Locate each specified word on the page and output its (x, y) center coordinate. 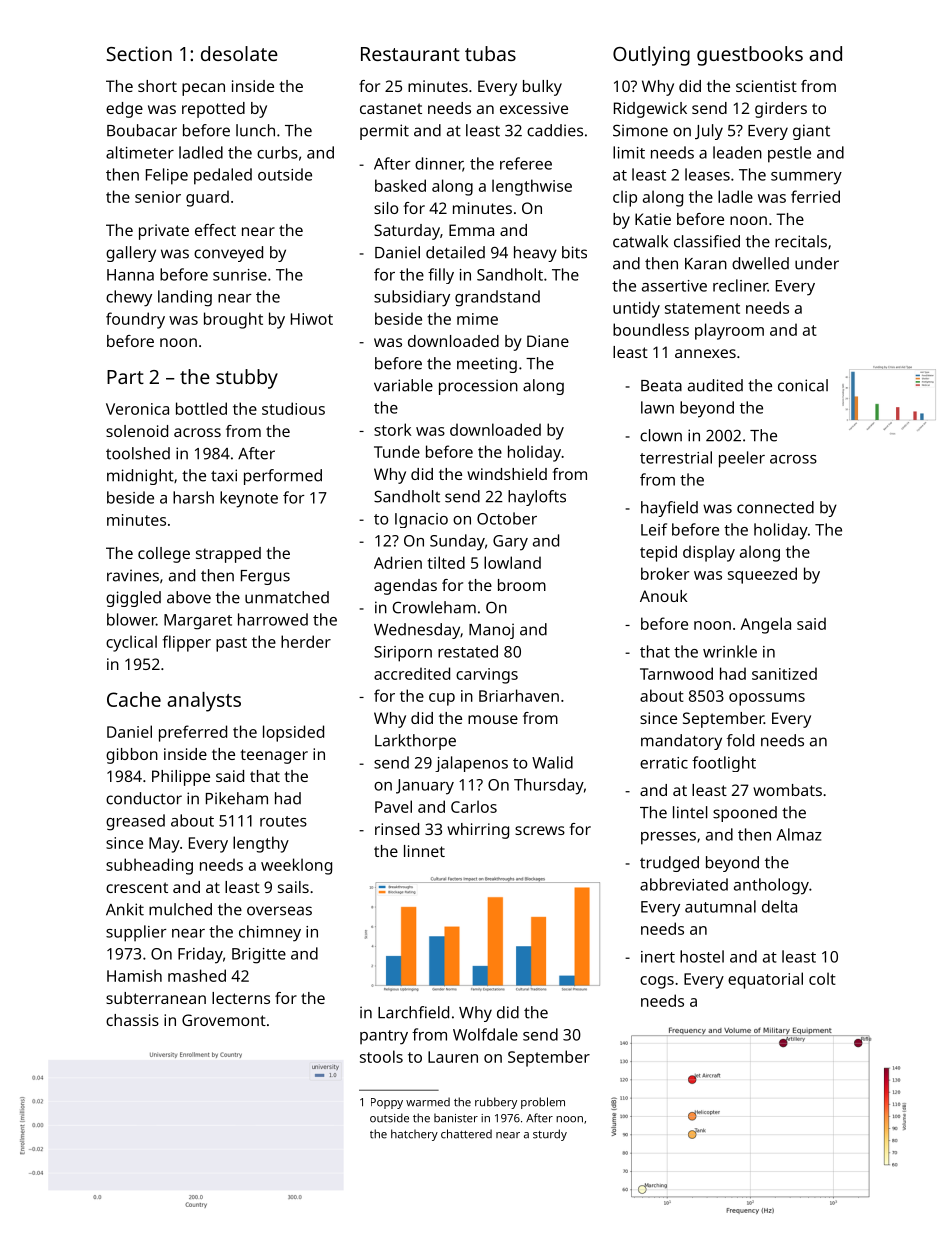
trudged (669, 864)
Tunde (397, 451)
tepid (658, 553)
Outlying (651, 56)
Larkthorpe (415, 742)
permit (384, 132)
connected (775, 507)
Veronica (137, 409)
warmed (428, 1102)
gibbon (132, 756)
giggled (133, 599)
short (157, 86)
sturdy (550, 1135)
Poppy (387, 1103)
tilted (446, 562)
